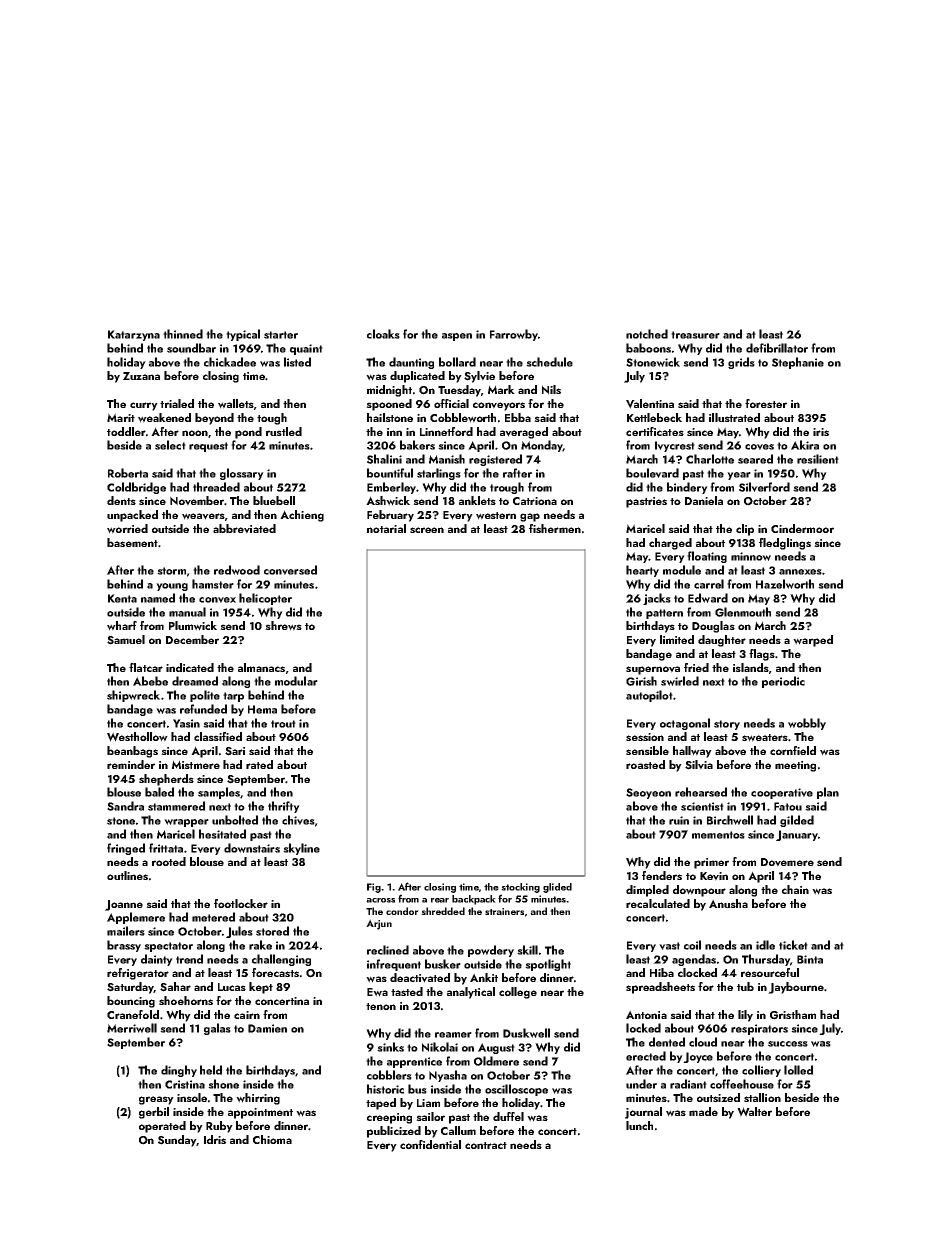 Image resolution: width=952 pixels, height=1233 pixels. What do you see at coordinates (281, 335) in the screenshot?
I see `starter` at bounding box center [281, 335].
